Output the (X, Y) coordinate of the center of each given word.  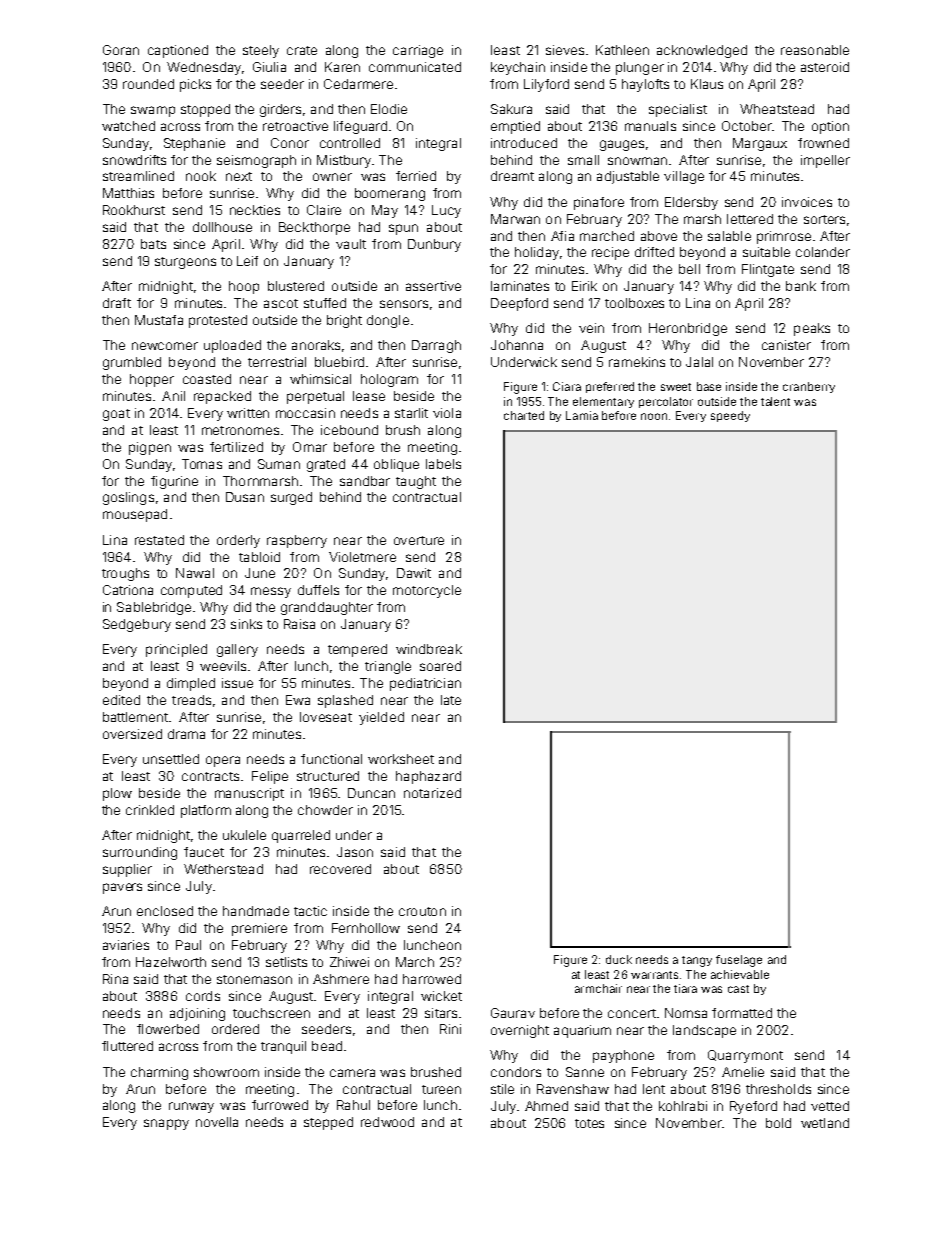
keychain (518, 68)
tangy (697, 961)
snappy (166, 1124)
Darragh (436, 346)
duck (619, 959)
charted (524, 415)
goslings (128, 498)
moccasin (305, 413)
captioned (178, 51)
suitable (766, 252)
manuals (650, 126)
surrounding (140, 853)
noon (654, 416)
